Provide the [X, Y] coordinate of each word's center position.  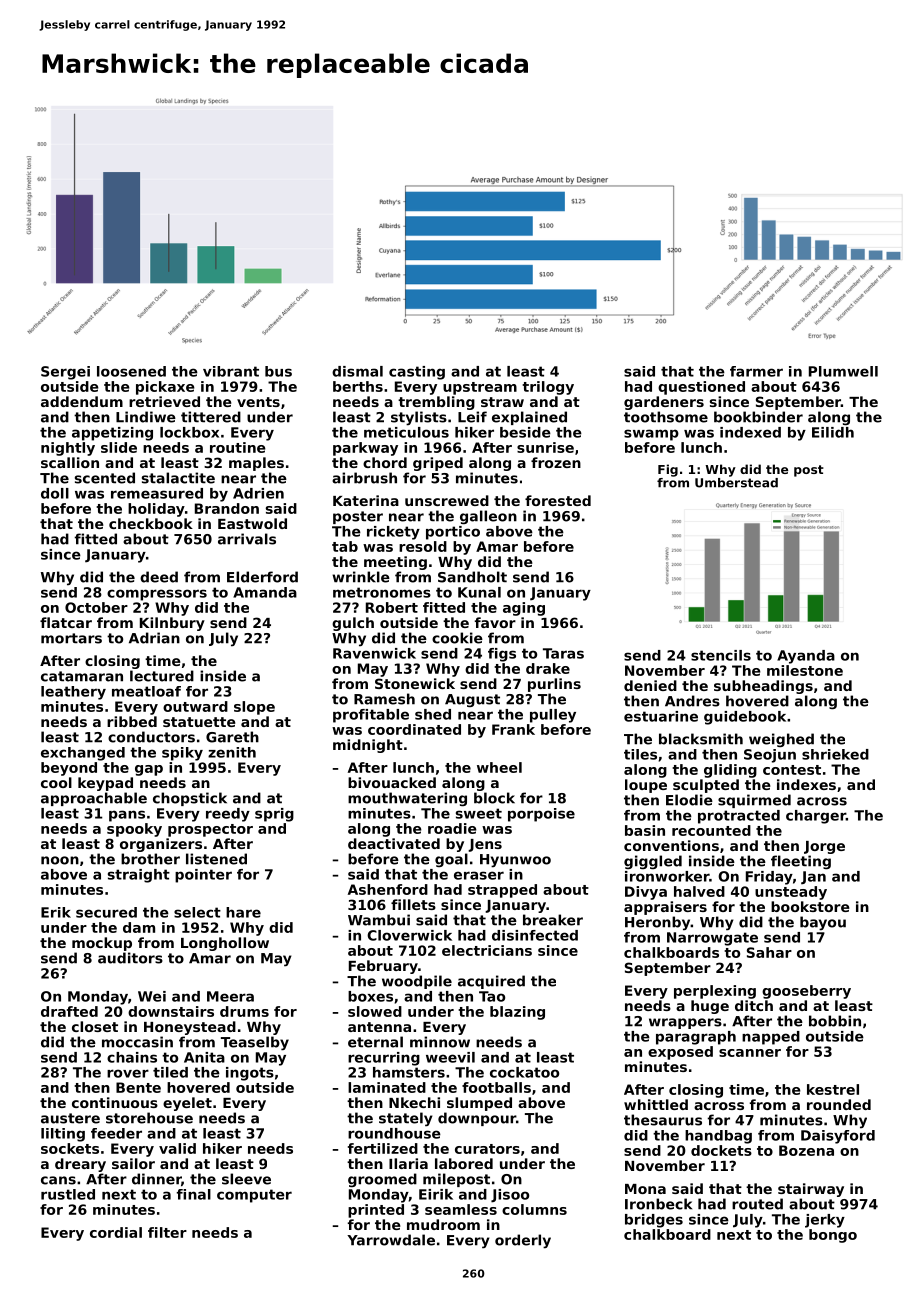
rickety [393, 533]
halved [699, 891]
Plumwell [843, 371]
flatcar [66, 622]
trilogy [548, 388]
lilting [63, 1135]
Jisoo [510, 1196]
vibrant [231, 371]
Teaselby [255, 1043]
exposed [680, 1053]
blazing [517, 1013]
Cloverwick [409, 935]
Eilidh [833, 432]
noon [60, 860]
